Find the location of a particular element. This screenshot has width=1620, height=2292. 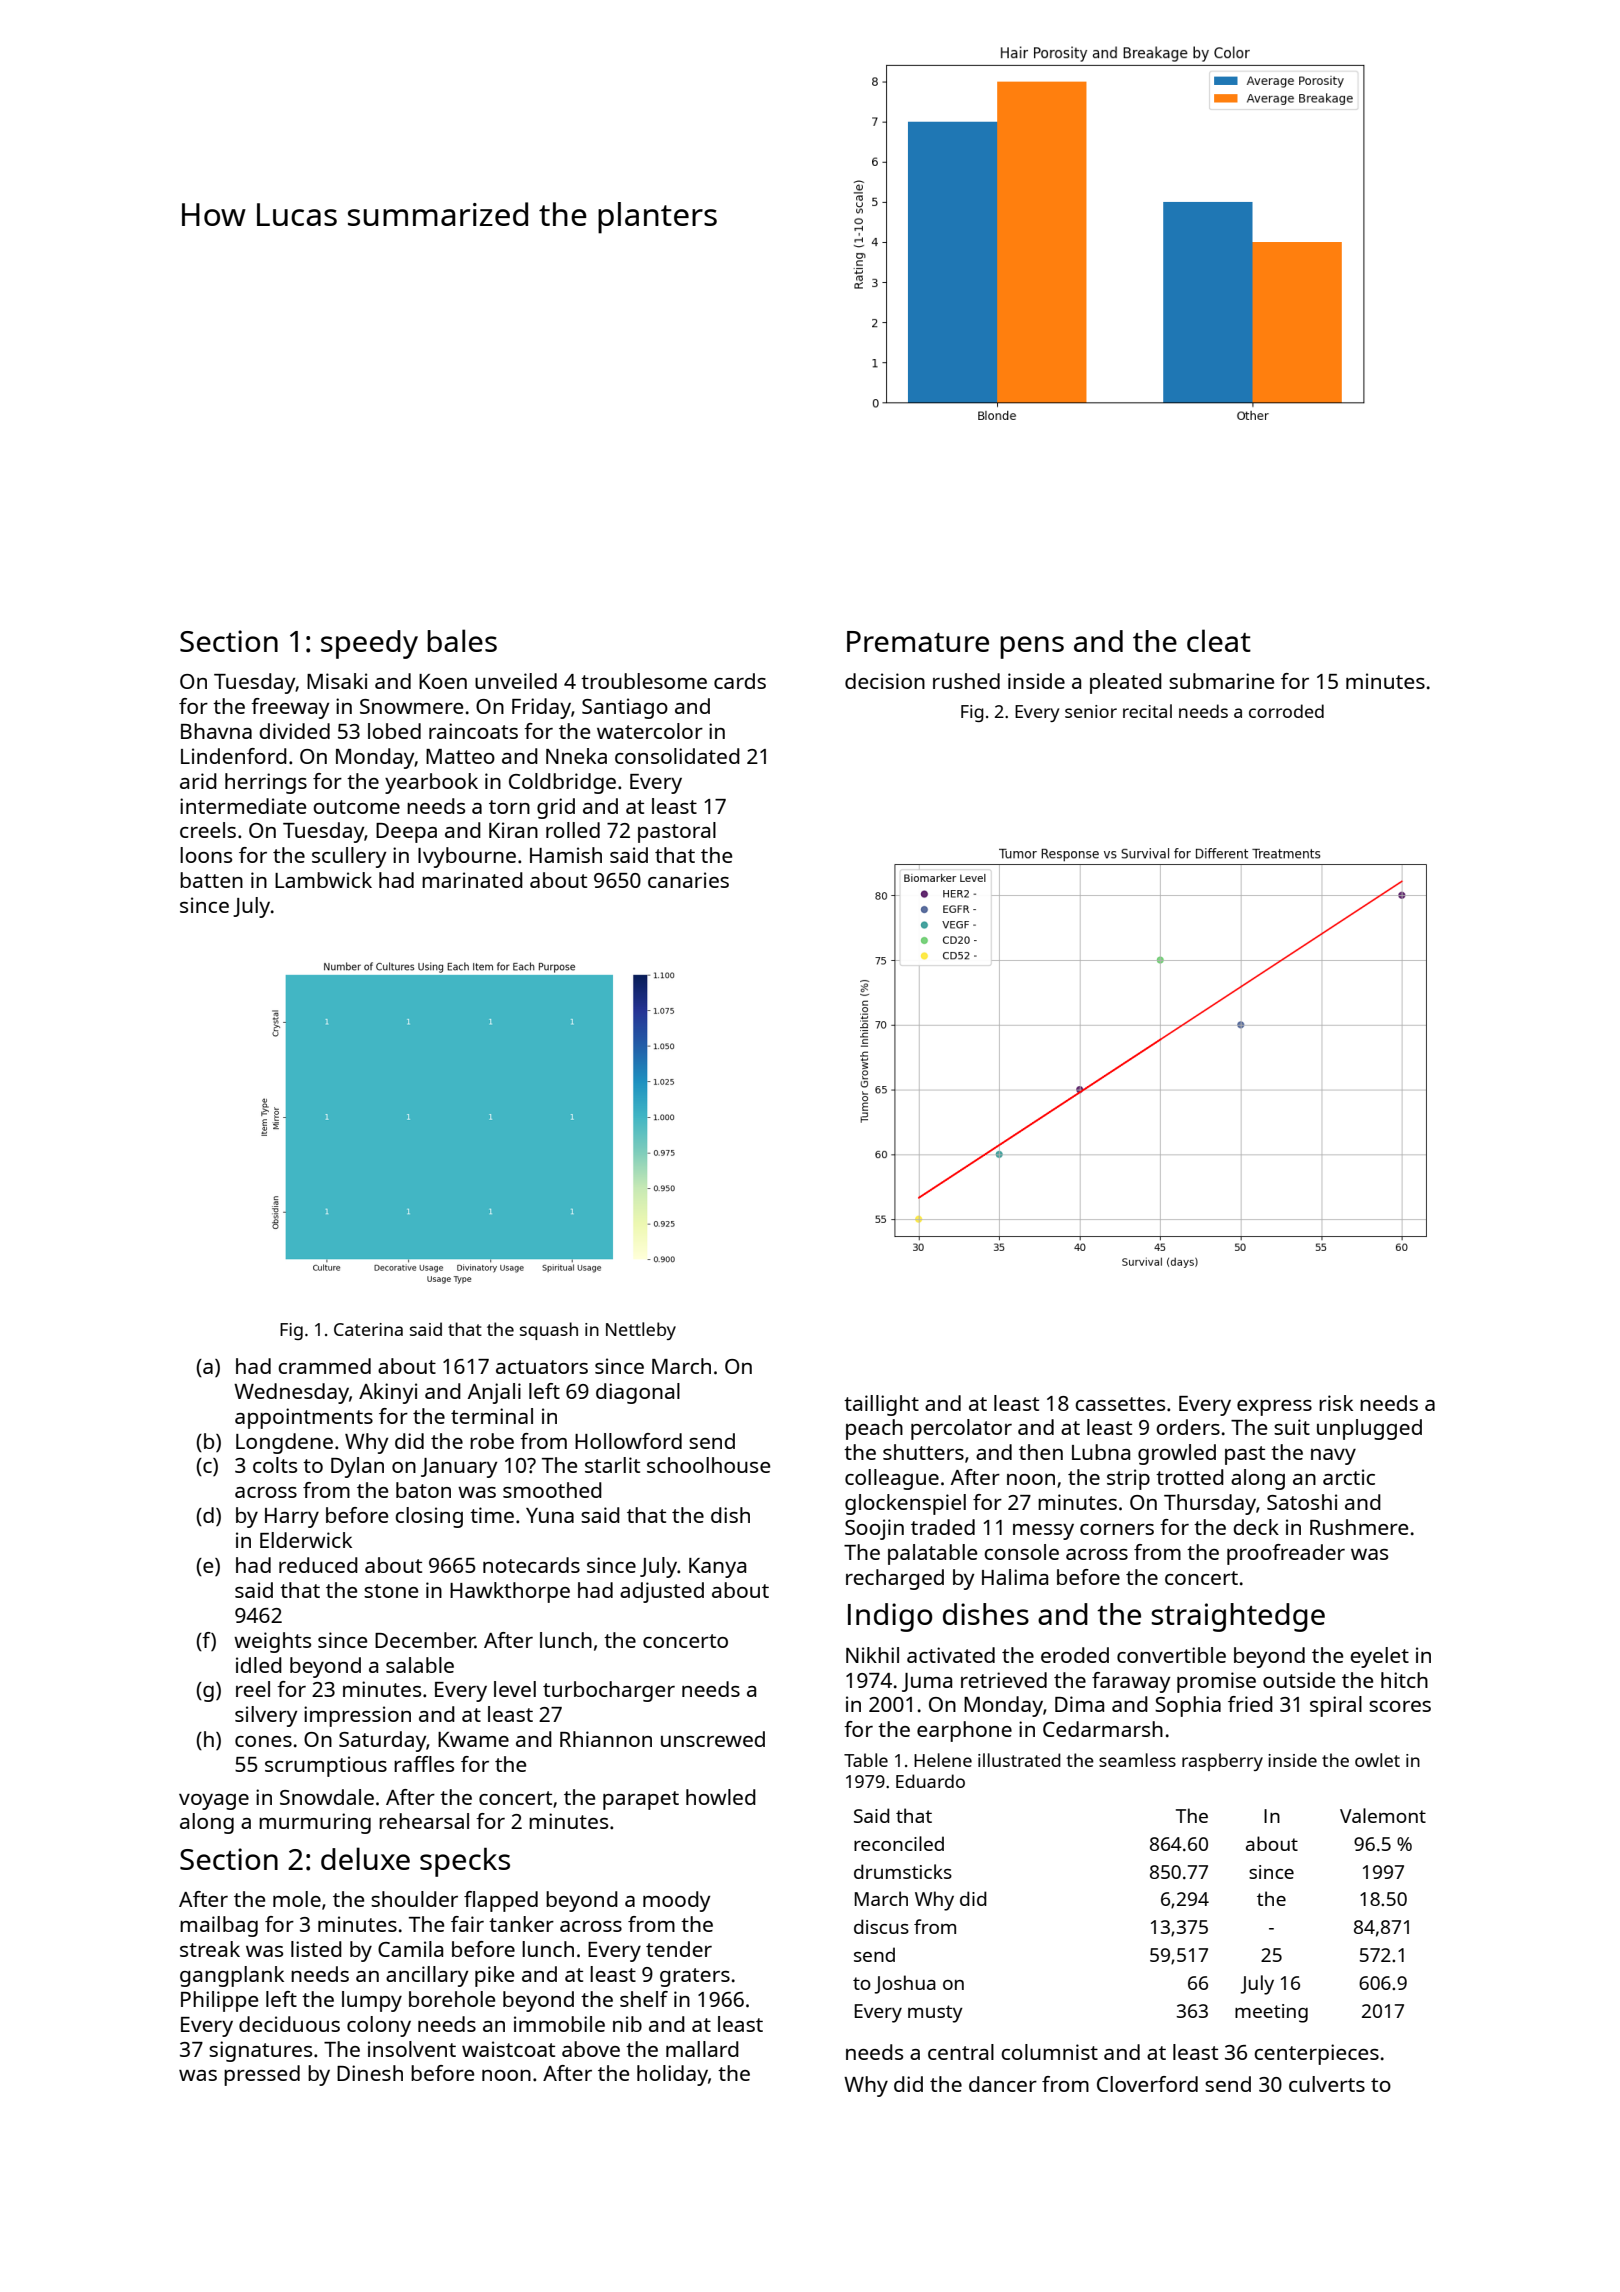

cleat is located at coordinates (1219, 640).
